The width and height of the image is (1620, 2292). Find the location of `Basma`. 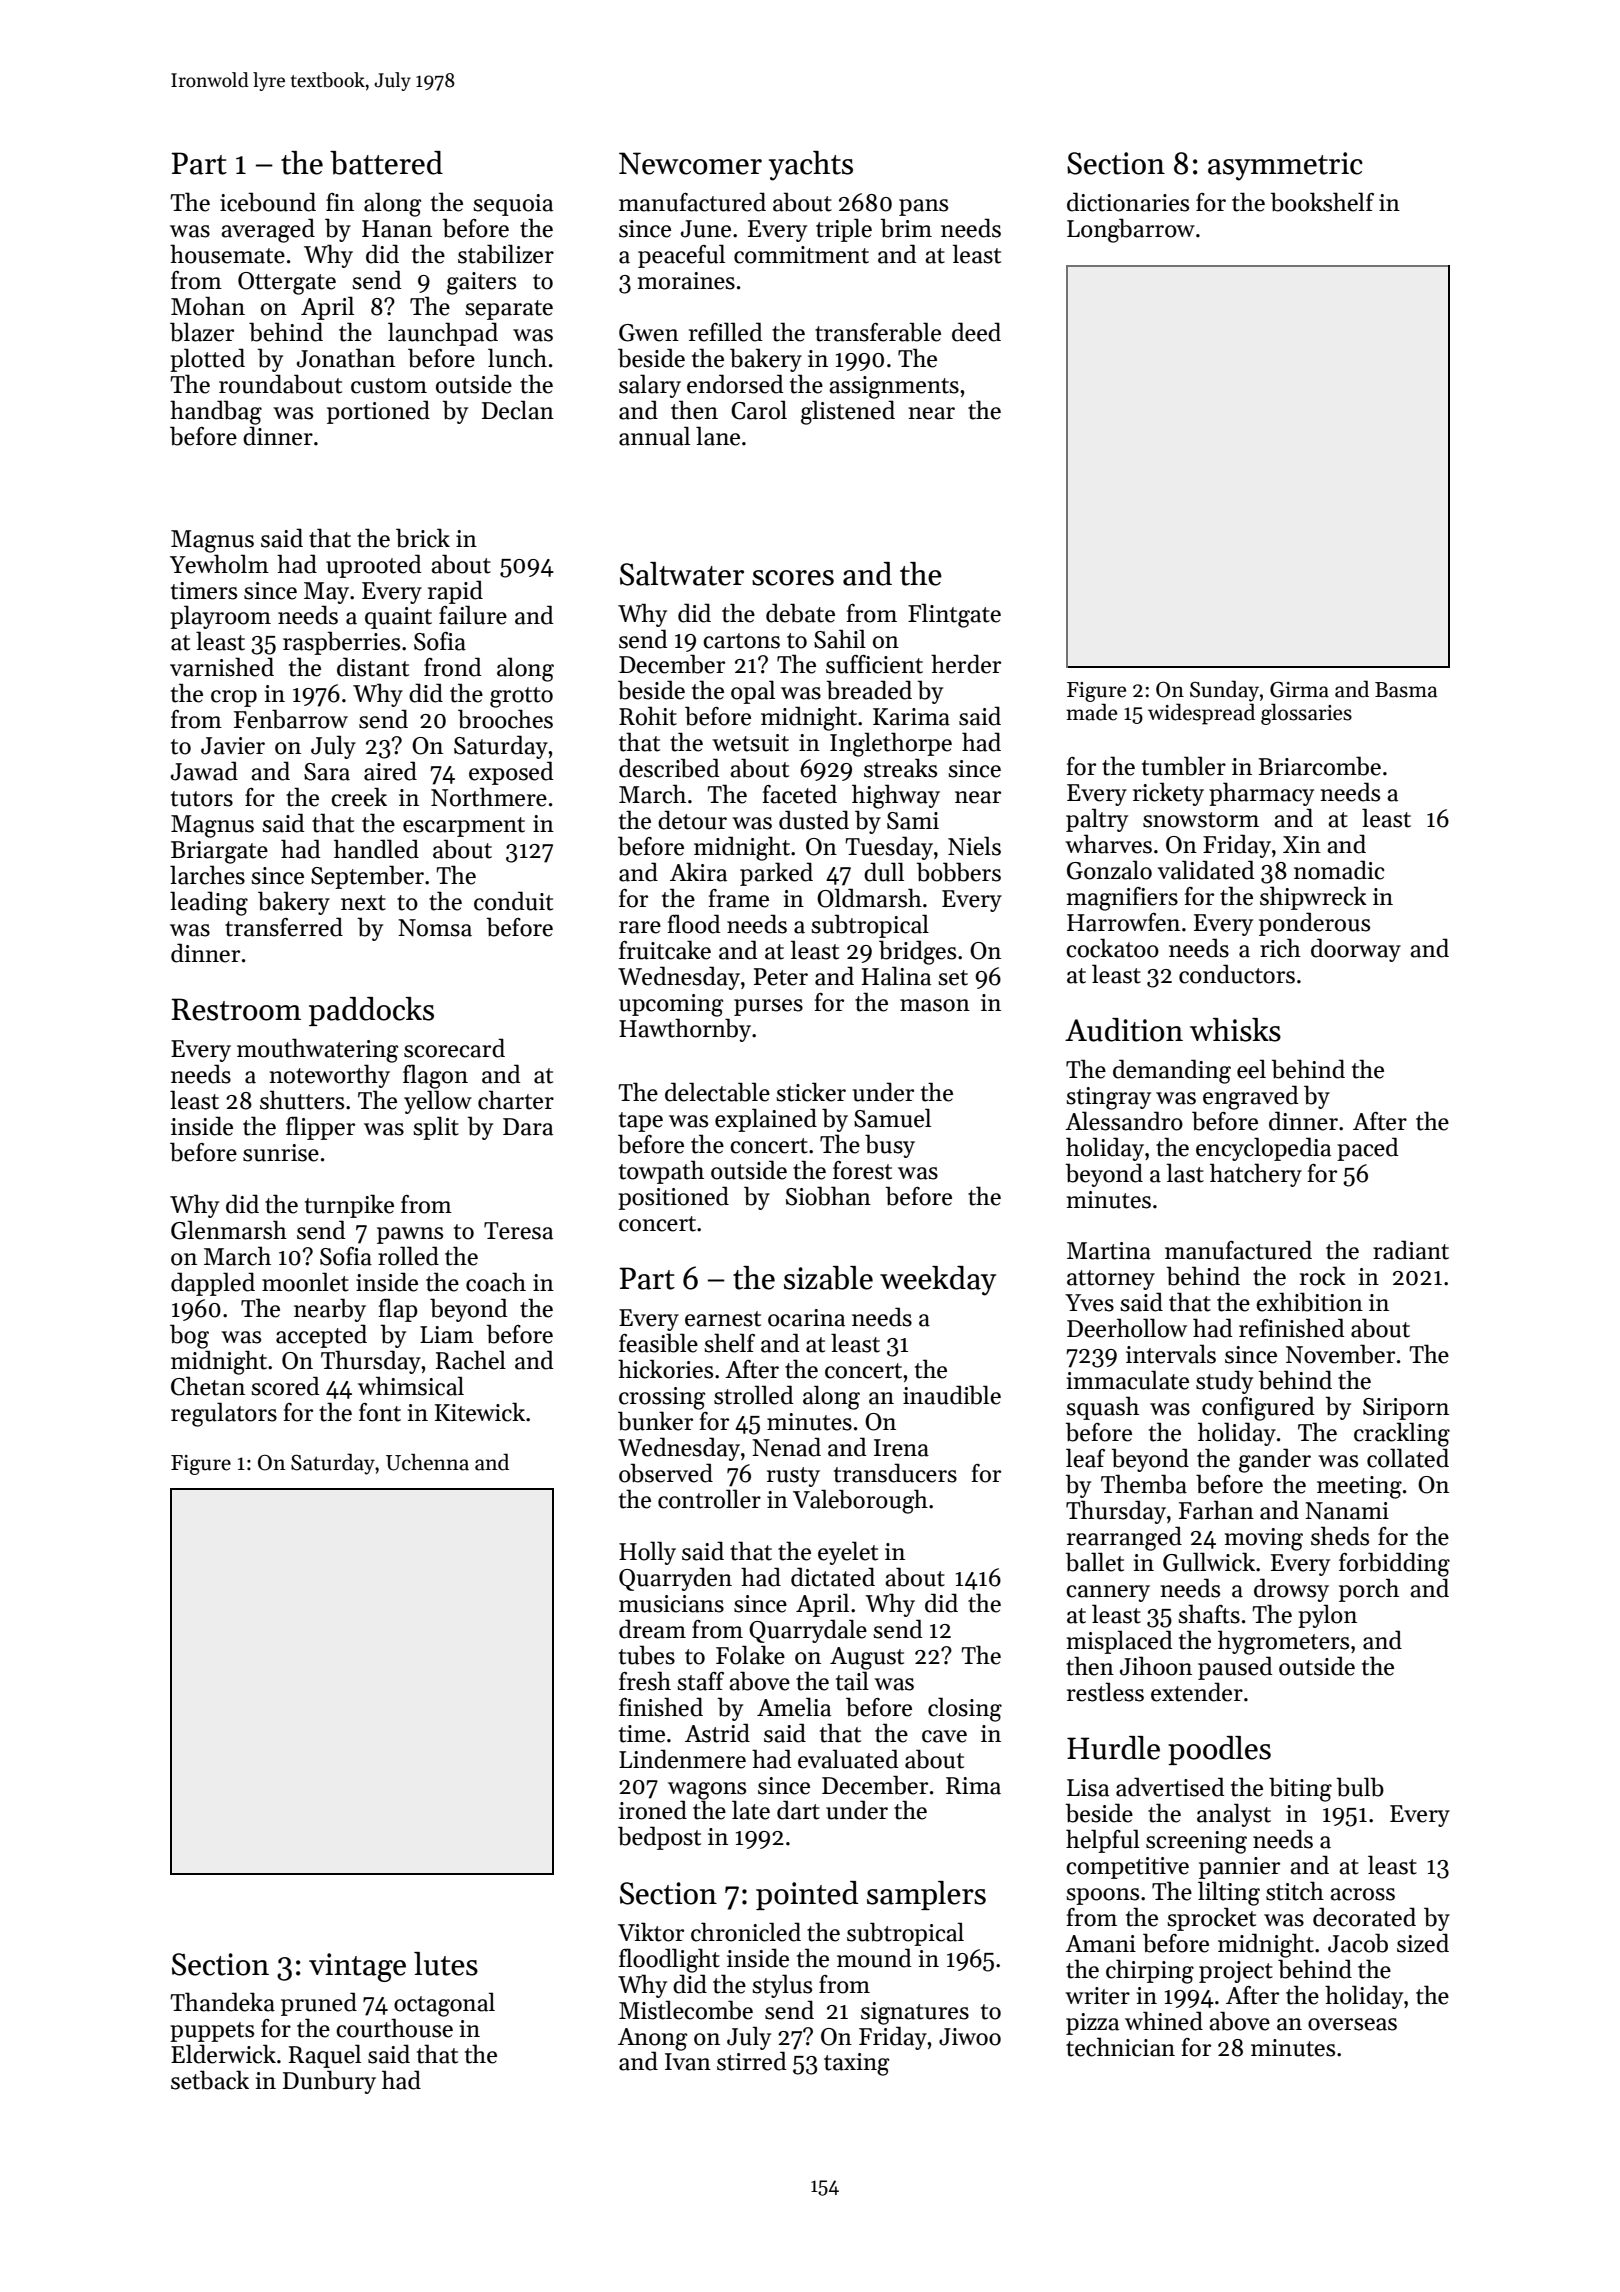

Basma is located at coordinates (1406, 690).
